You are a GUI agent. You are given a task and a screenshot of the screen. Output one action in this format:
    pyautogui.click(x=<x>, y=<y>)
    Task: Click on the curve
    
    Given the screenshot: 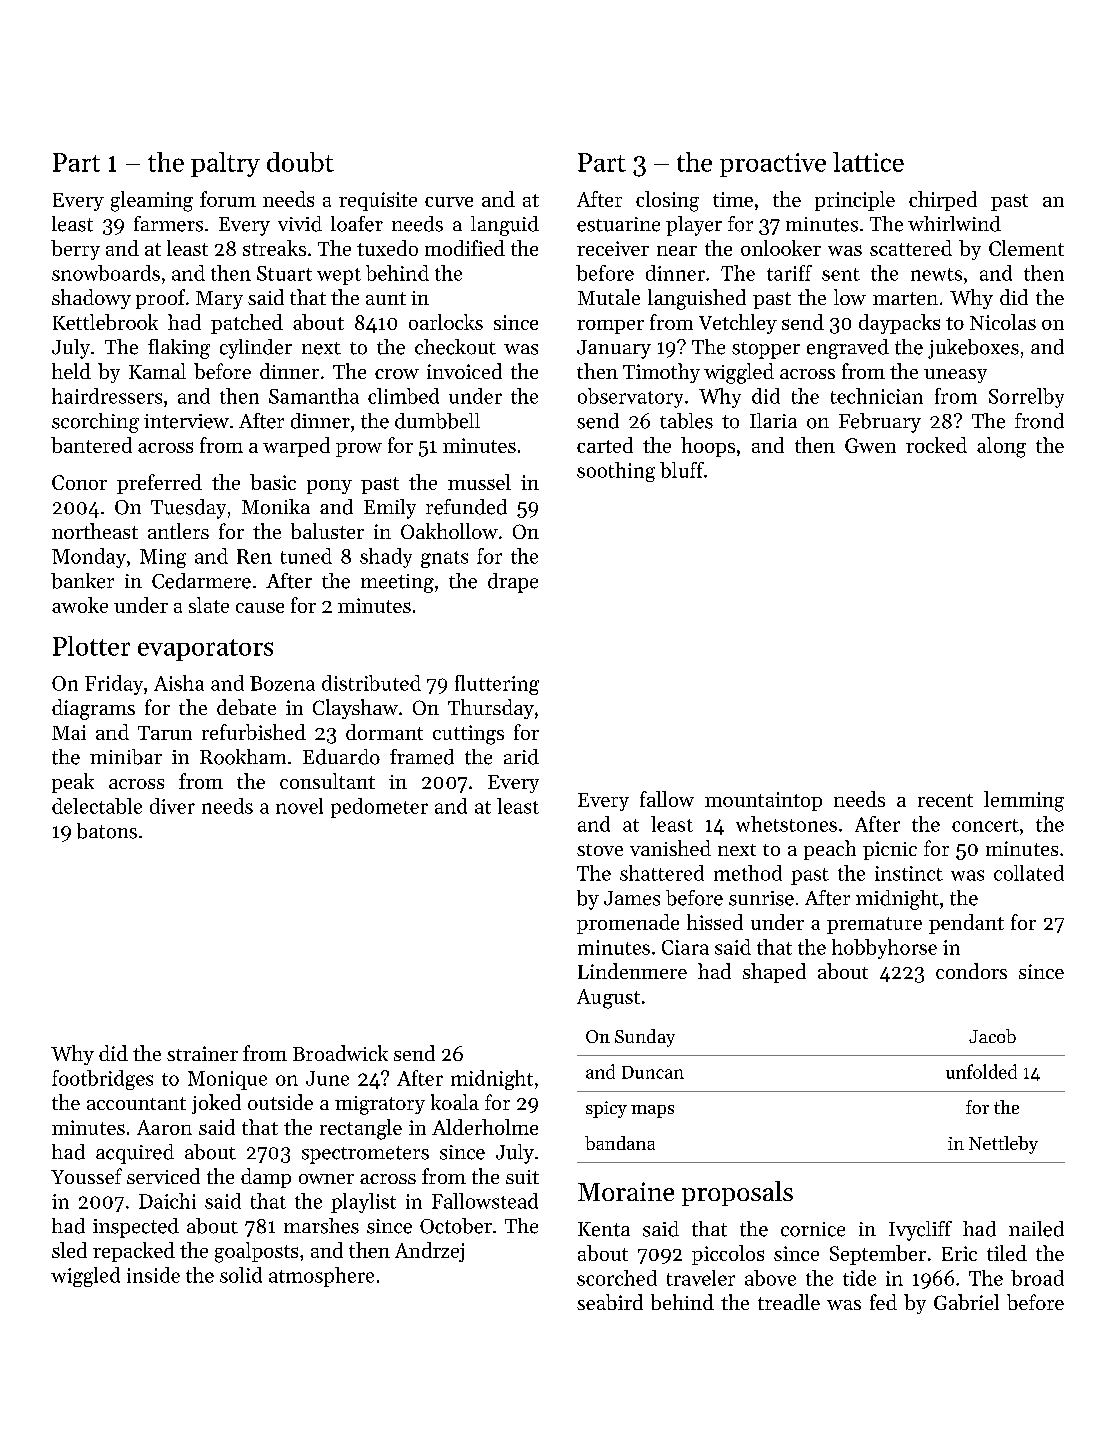 What is the action you would take?
    pyautogui.click(x=449, y=202)
